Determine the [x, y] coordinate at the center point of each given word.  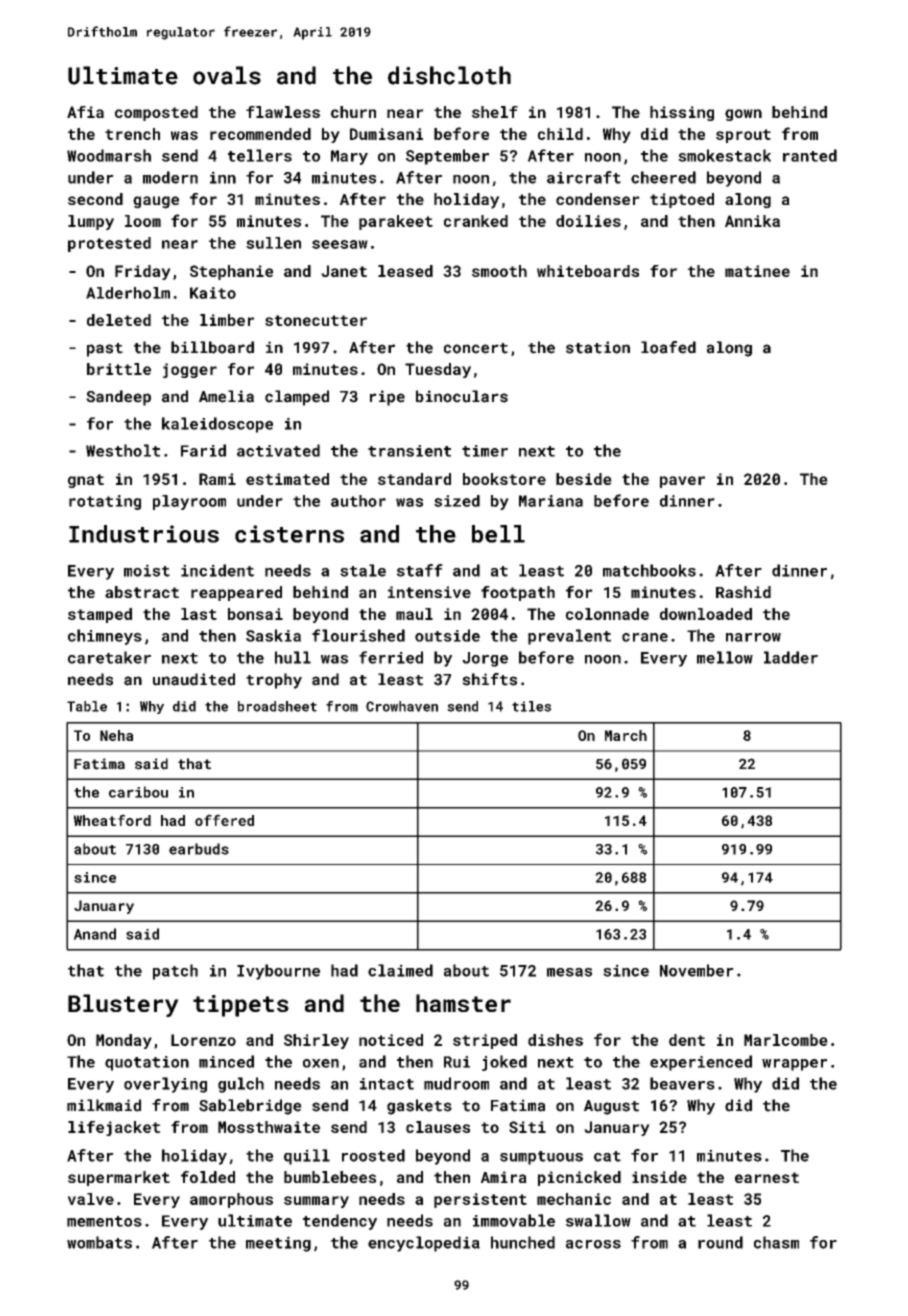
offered [224, 820]
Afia [85, 112]
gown [743, 115]
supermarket [119, 1178]
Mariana [551, 501]
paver [682, 482]
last [199, 614]
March [626, 735]
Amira [504, 1177]
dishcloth [449, 75]
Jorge [485, 659]
